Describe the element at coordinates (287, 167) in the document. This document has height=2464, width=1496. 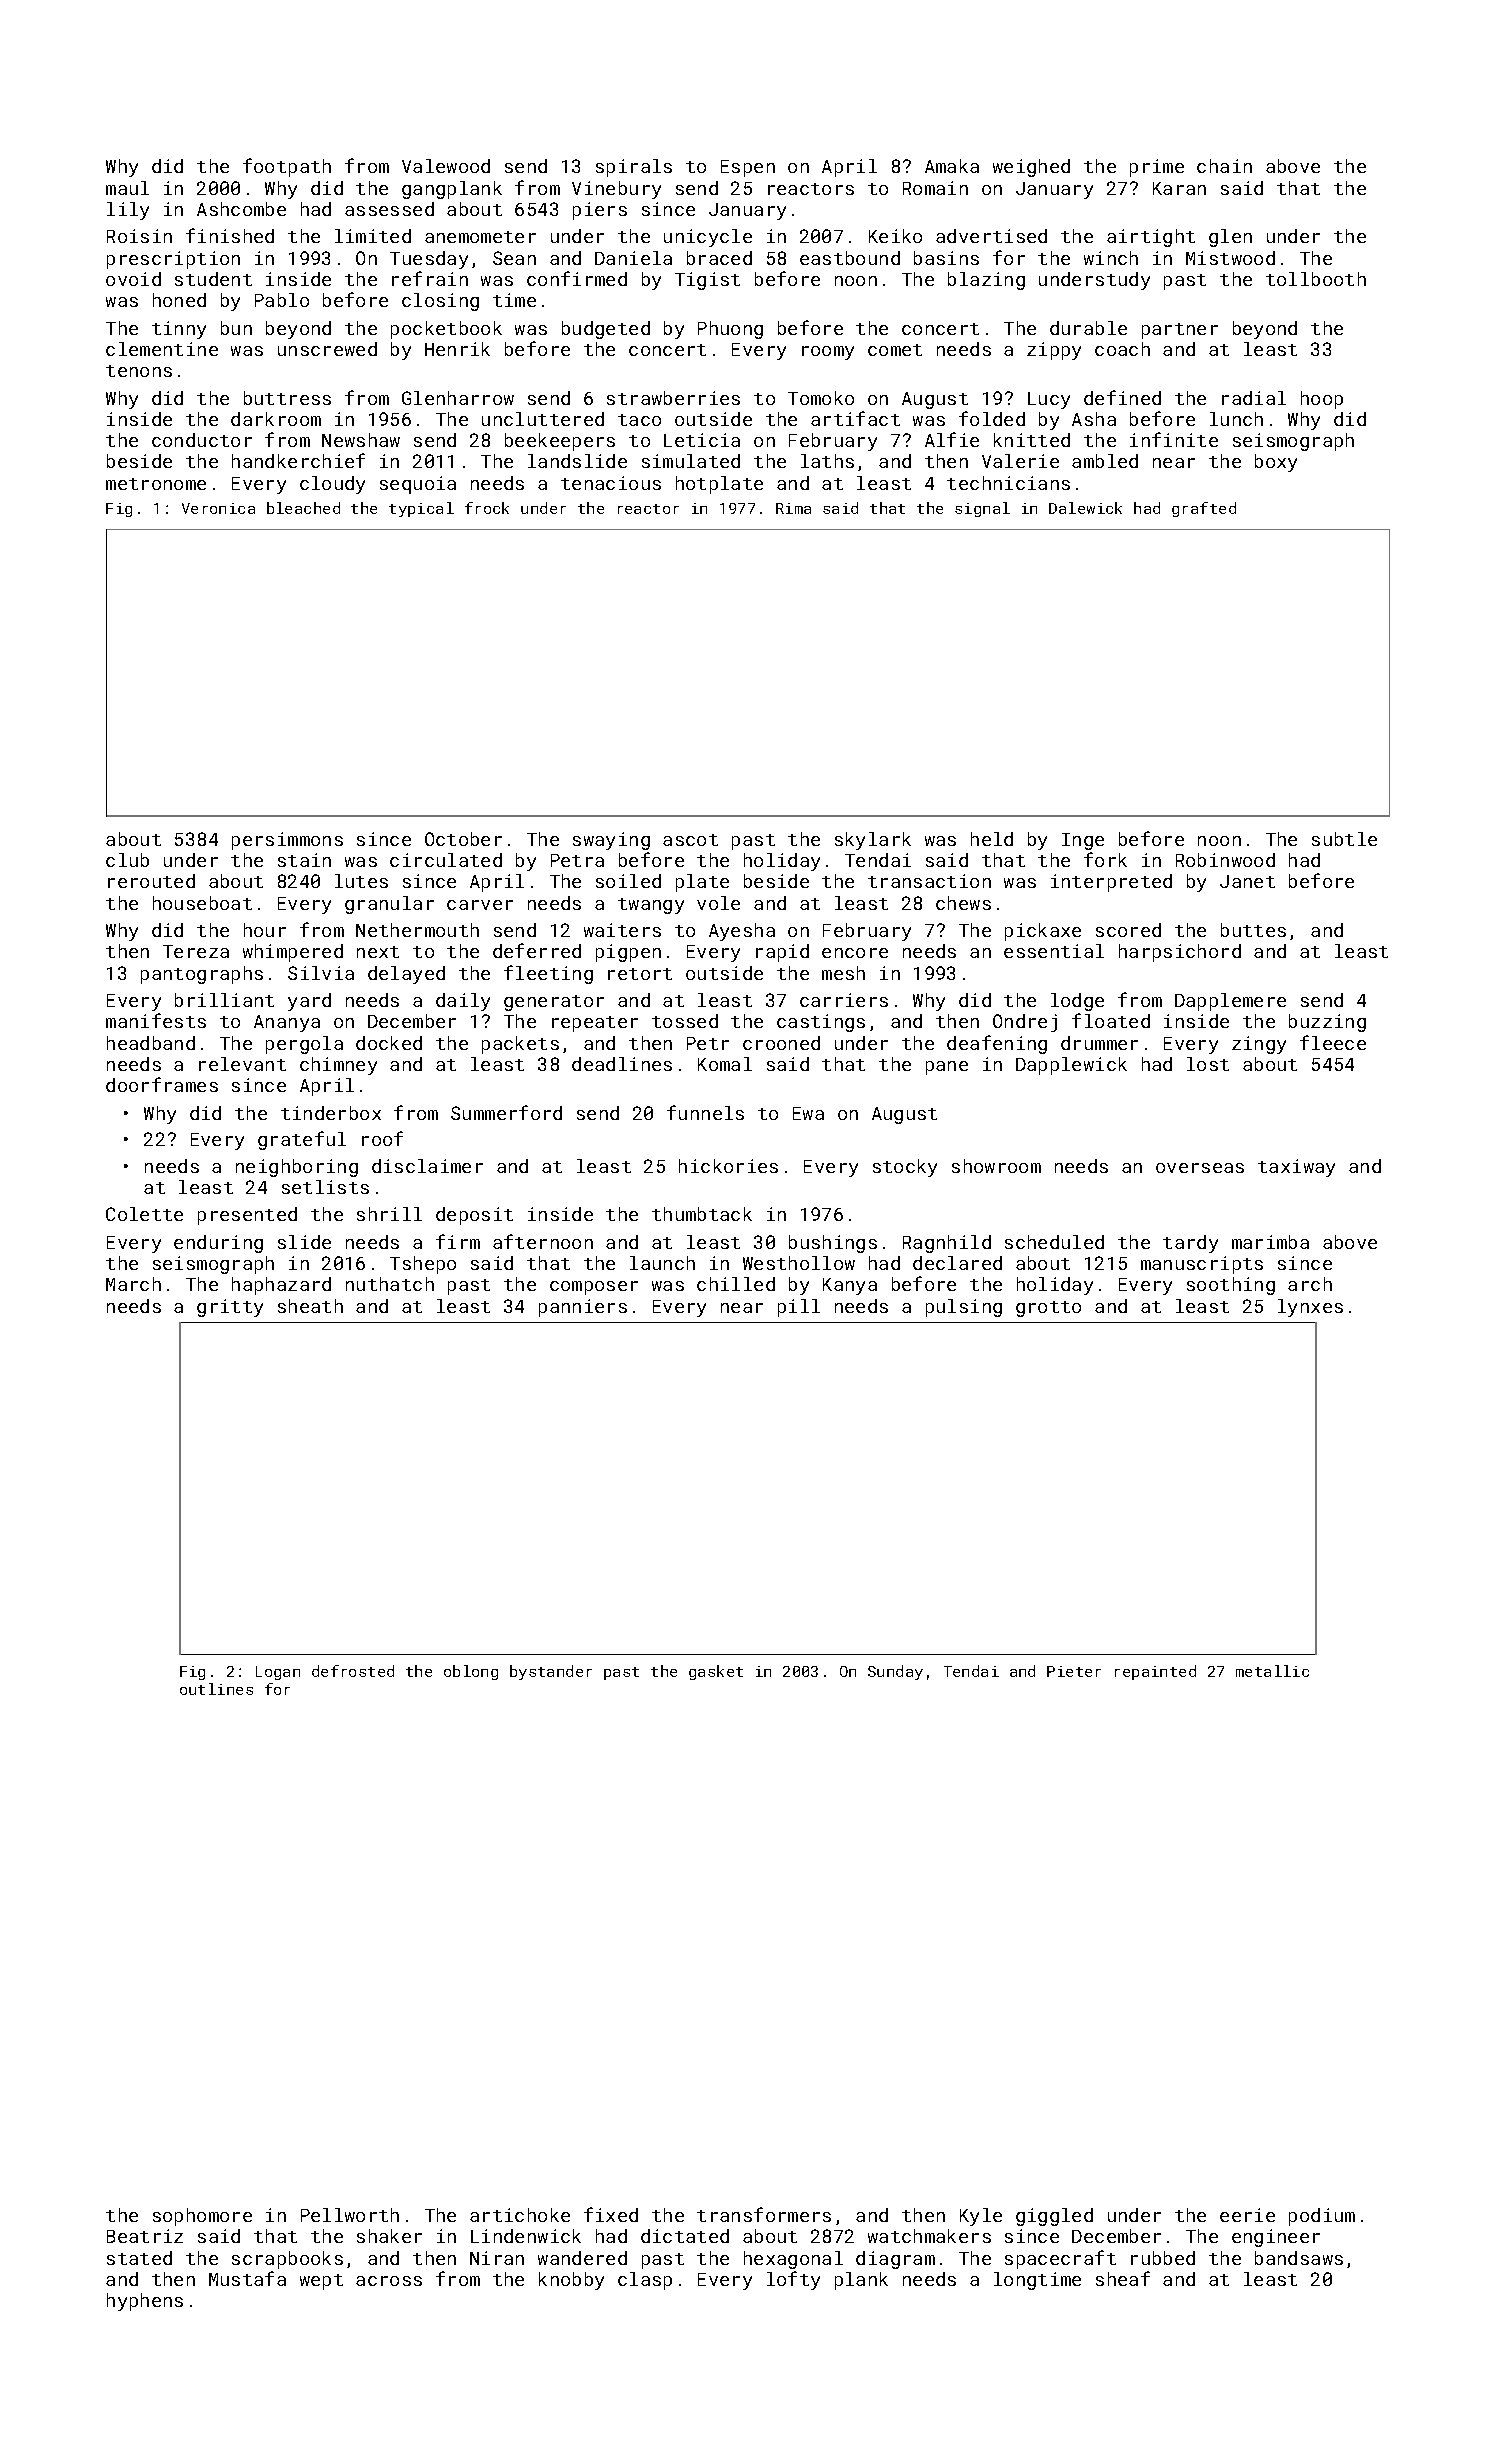
I see `footpath` at that location.
